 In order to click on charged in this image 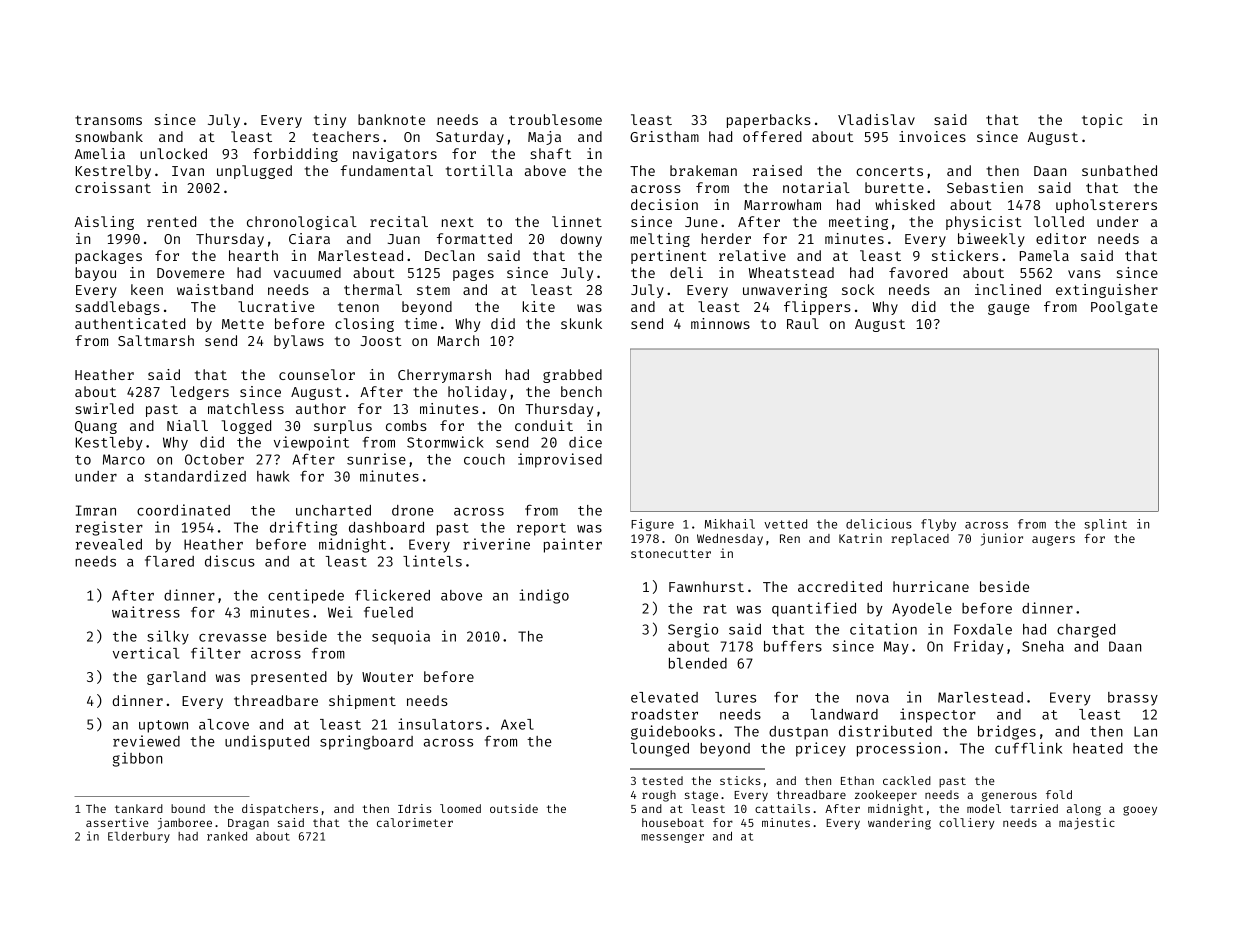, I will do `click(1086, 631)`.
